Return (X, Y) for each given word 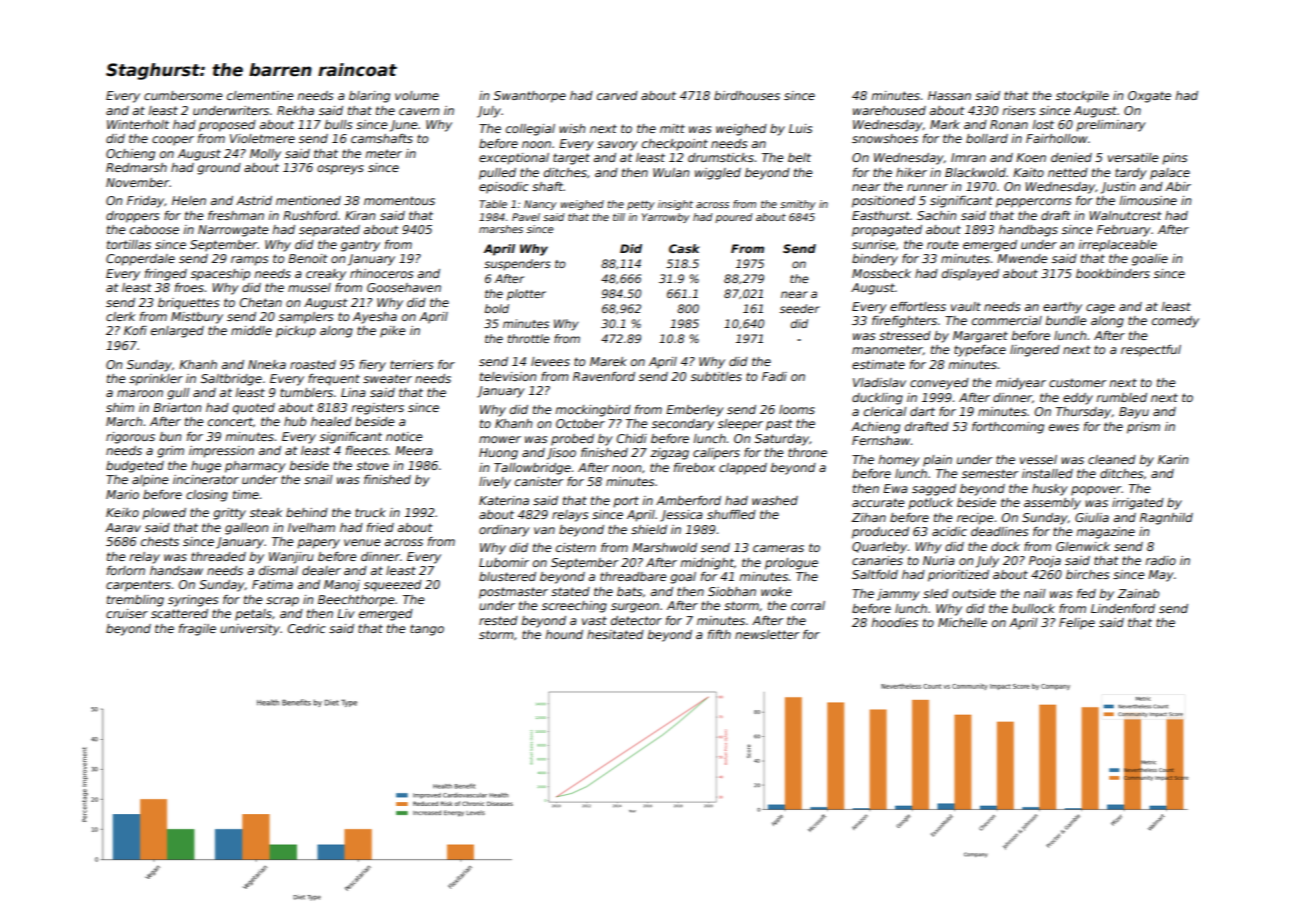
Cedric (306, 628)
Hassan (949, 95)
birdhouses (747, 95)
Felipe (1077, 624)
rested (498, 620)
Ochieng (130, 155)
